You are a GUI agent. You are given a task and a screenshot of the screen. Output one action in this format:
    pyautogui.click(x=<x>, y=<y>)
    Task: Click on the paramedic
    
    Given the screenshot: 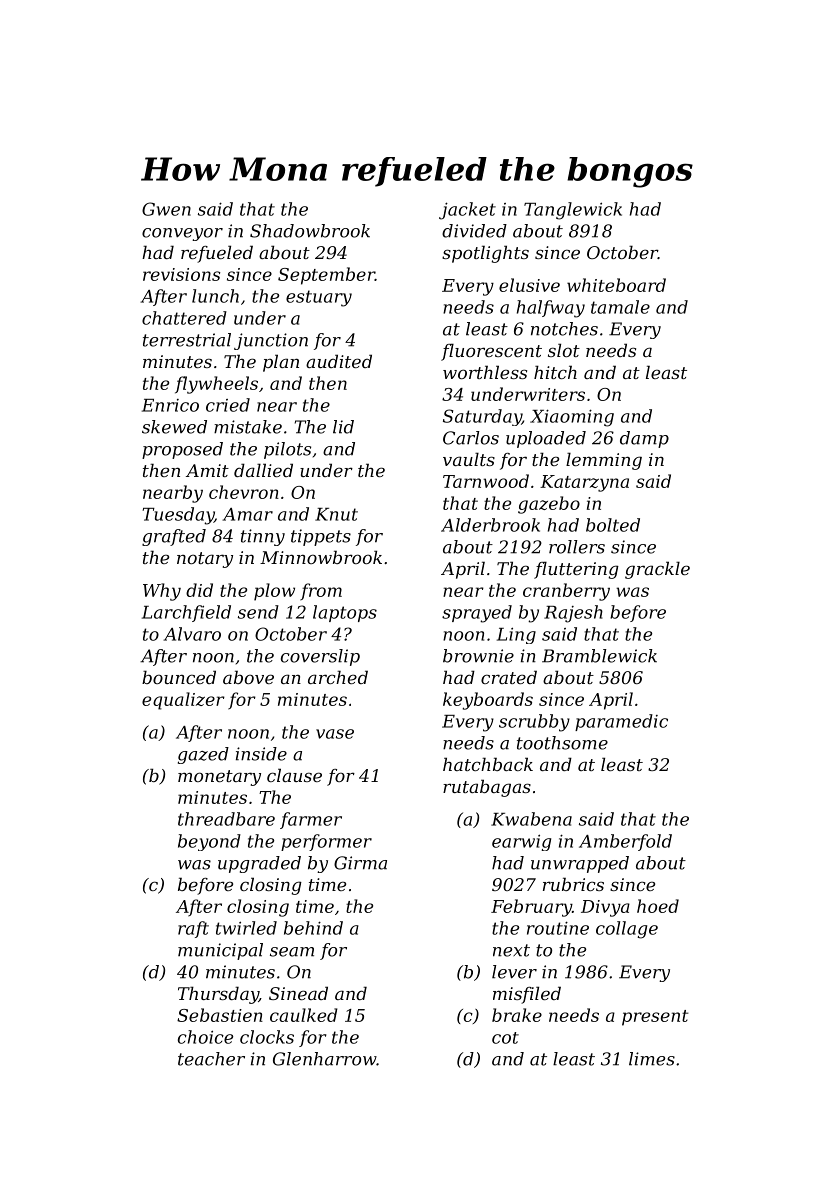 What is the action you would take?
    pyautogui.click(x=621, y=722)
